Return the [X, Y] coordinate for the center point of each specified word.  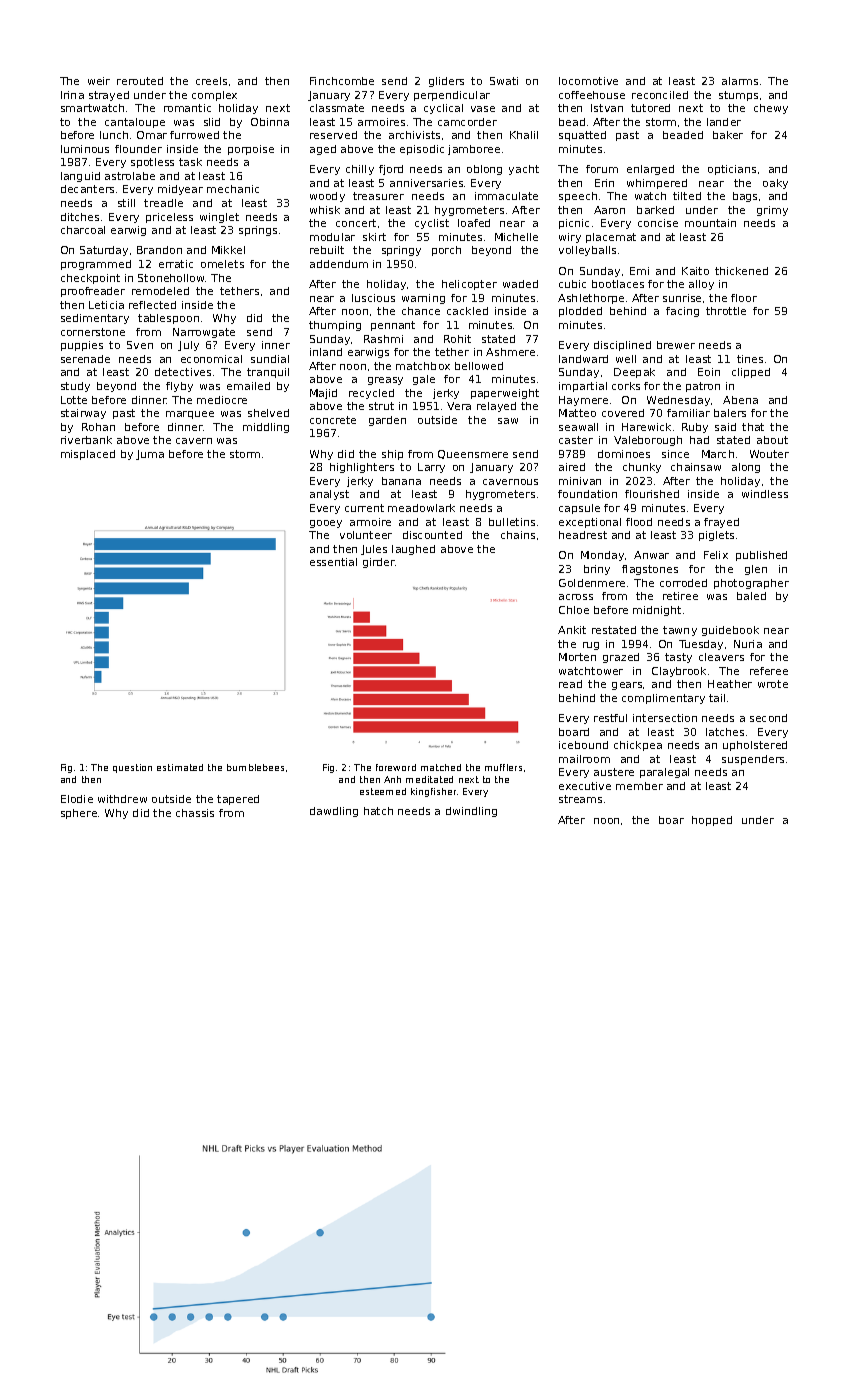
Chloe [574, 610]
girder [379, 563]
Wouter [769, 454]
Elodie [77, 799]
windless [765, 494]
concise [658, 223]
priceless [169, 218]
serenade [85, 359]
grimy [772, 211]
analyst [329, 495]
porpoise [251, 150]
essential [333, 562]
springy [401, 251]
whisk [325, 210]
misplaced [88, 455]
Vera [459, 406]
